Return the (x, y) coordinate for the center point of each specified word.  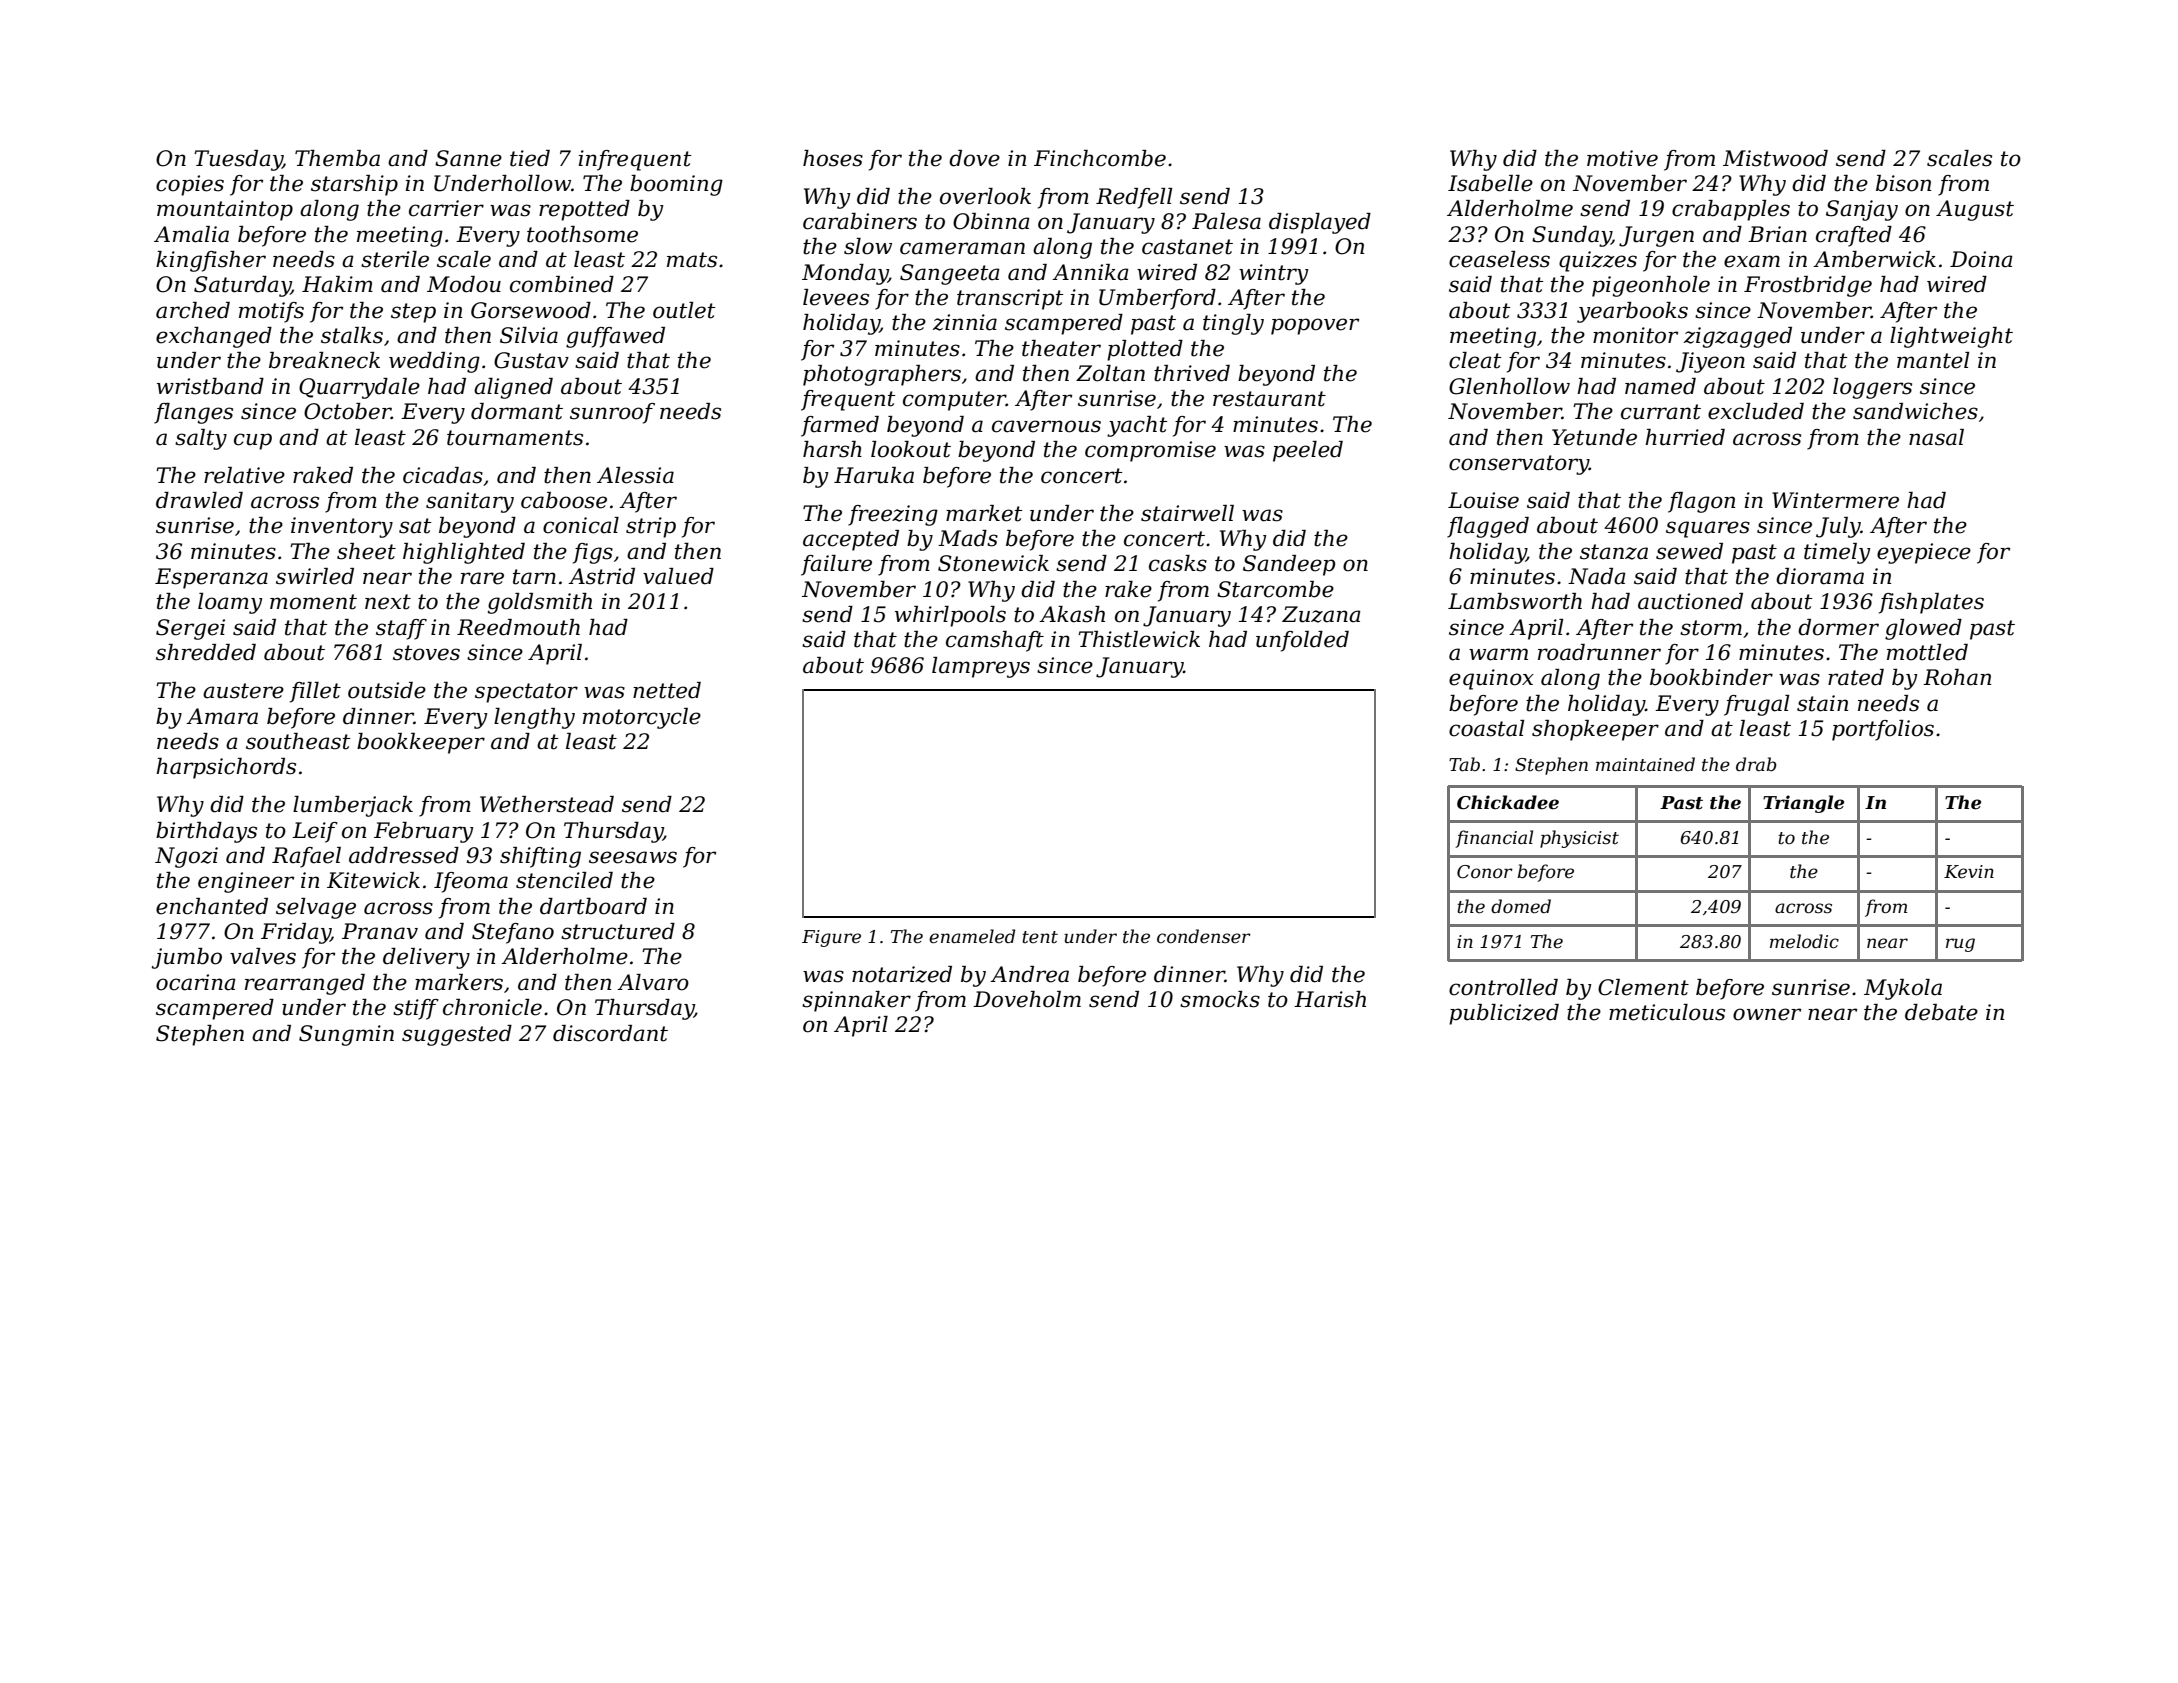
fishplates (1931, 603)
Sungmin (346, 1035)
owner (1767, 1014)
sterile (395, 259)
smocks (1220, 999)
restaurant (1269, 399)
